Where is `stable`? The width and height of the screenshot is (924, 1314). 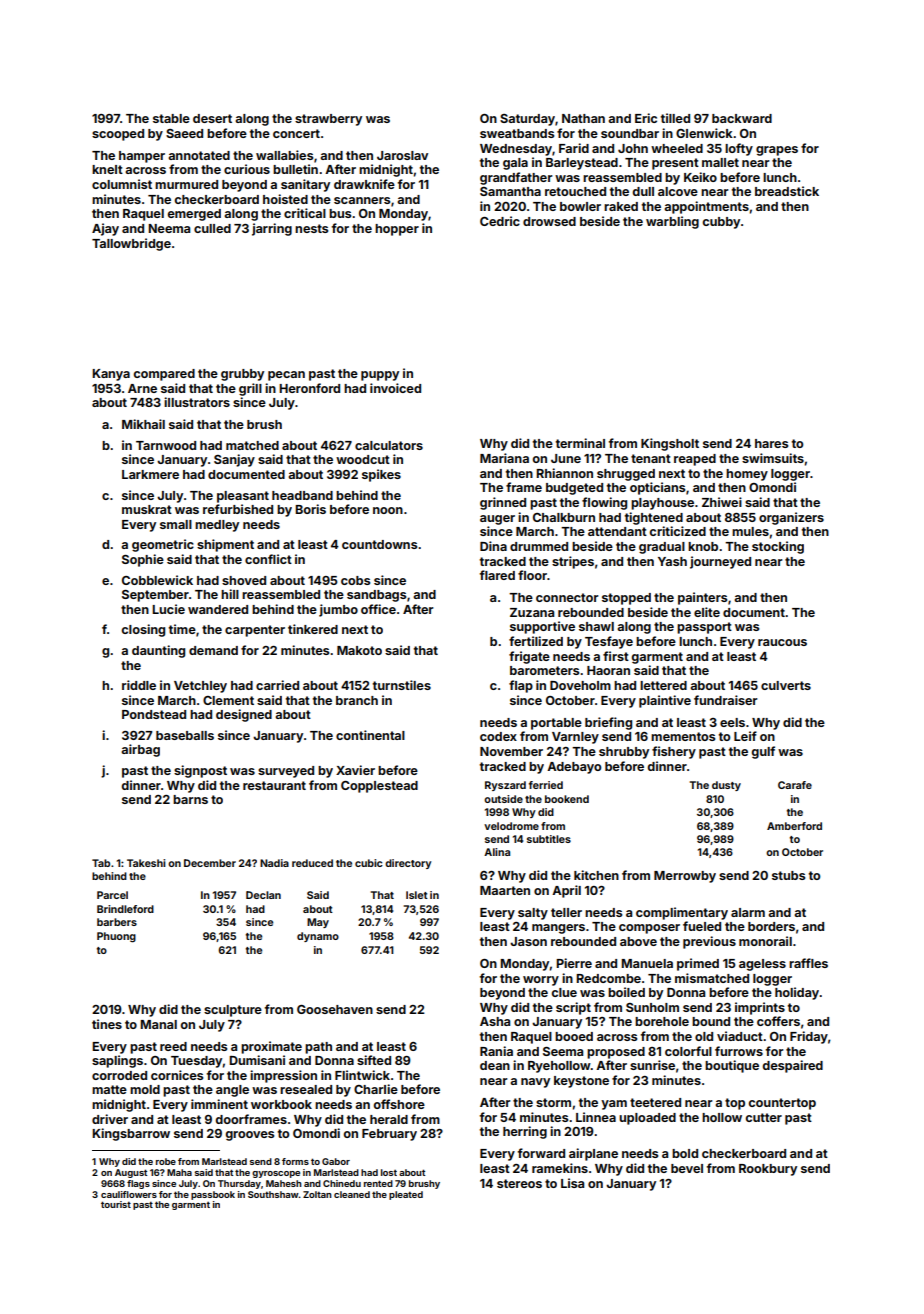 stable is located at coordinates (171, 118).
